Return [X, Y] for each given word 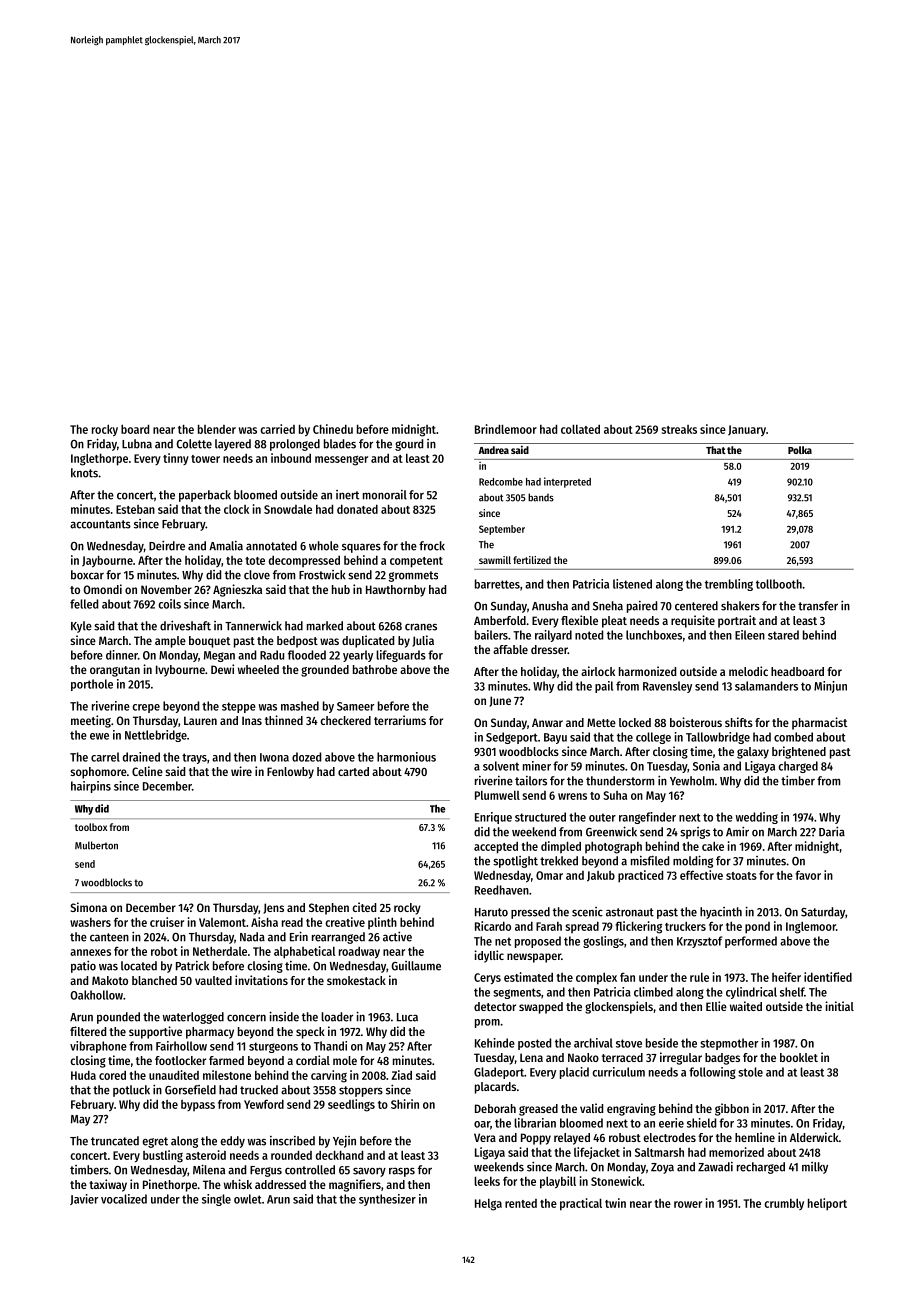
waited [746, 1006]
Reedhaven [502, 890]
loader [337, 1017]
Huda [83, 1075]
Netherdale [220, 951]
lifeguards [401, 656]
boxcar [87, 575]
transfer [818, 606]
